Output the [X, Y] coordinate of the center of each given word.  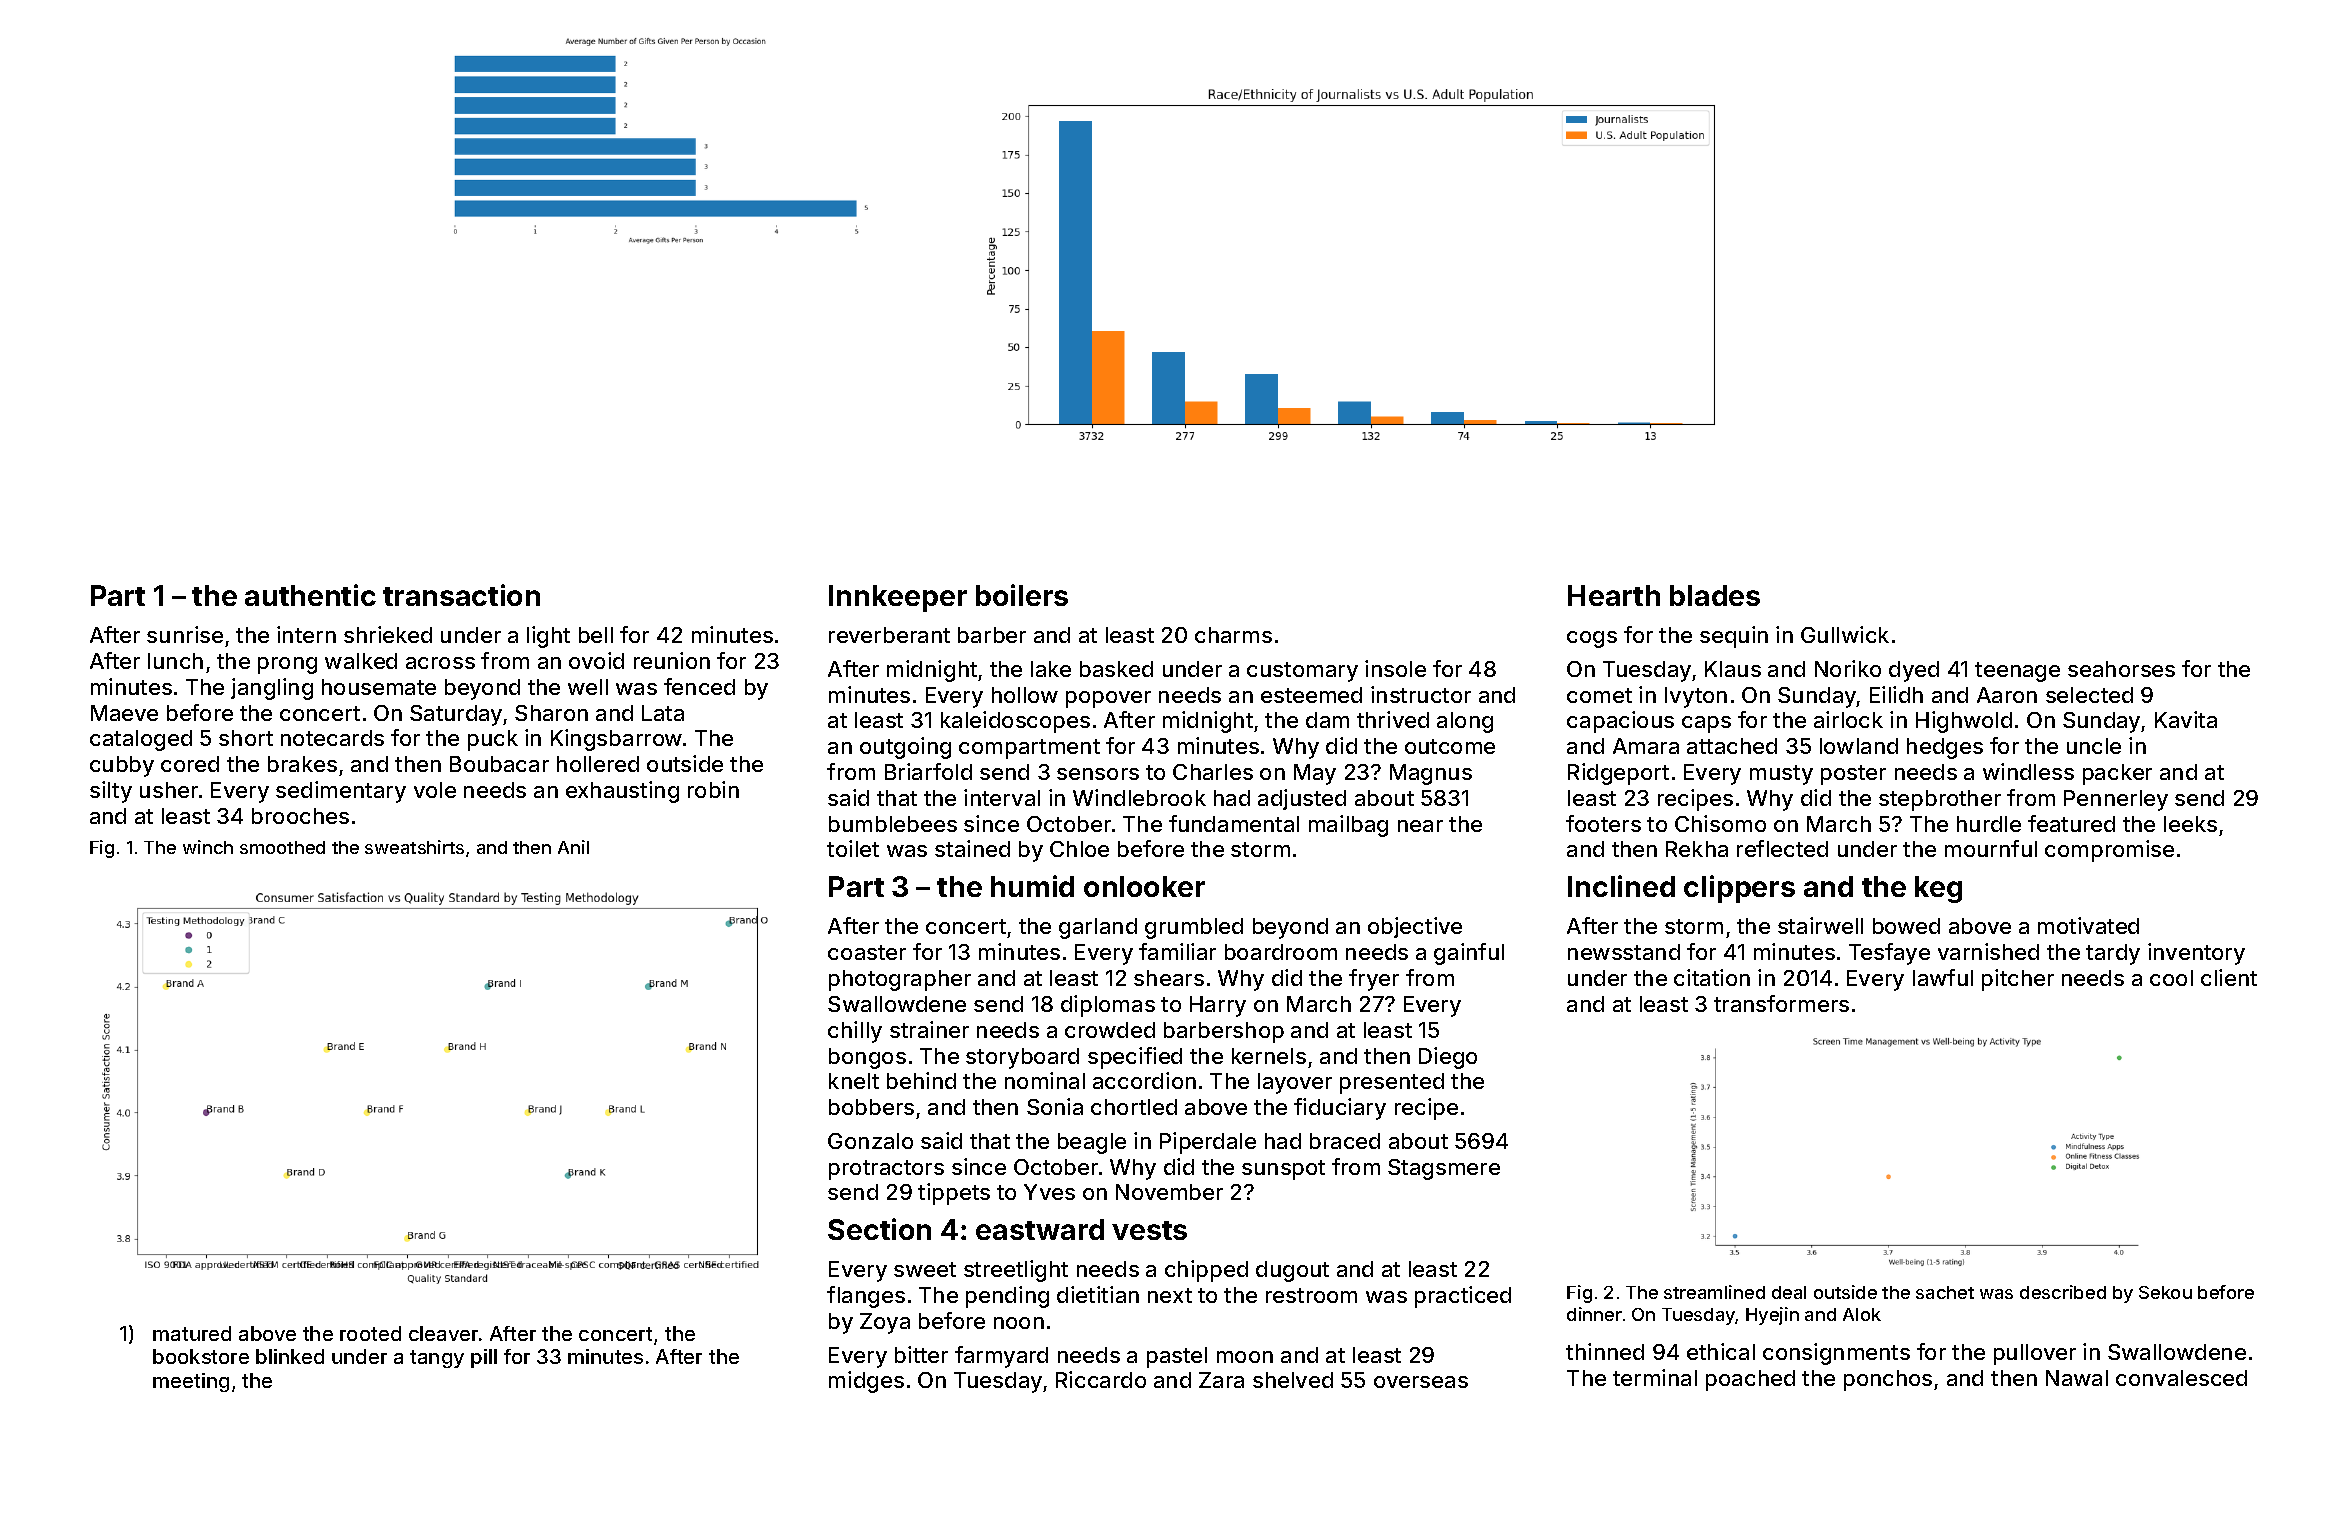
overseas [1421, 1382]
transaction [461, 595]
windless [2028, 771]
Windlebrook [1139, 797]
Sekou [2165, 1292]
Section [879, 1229]
